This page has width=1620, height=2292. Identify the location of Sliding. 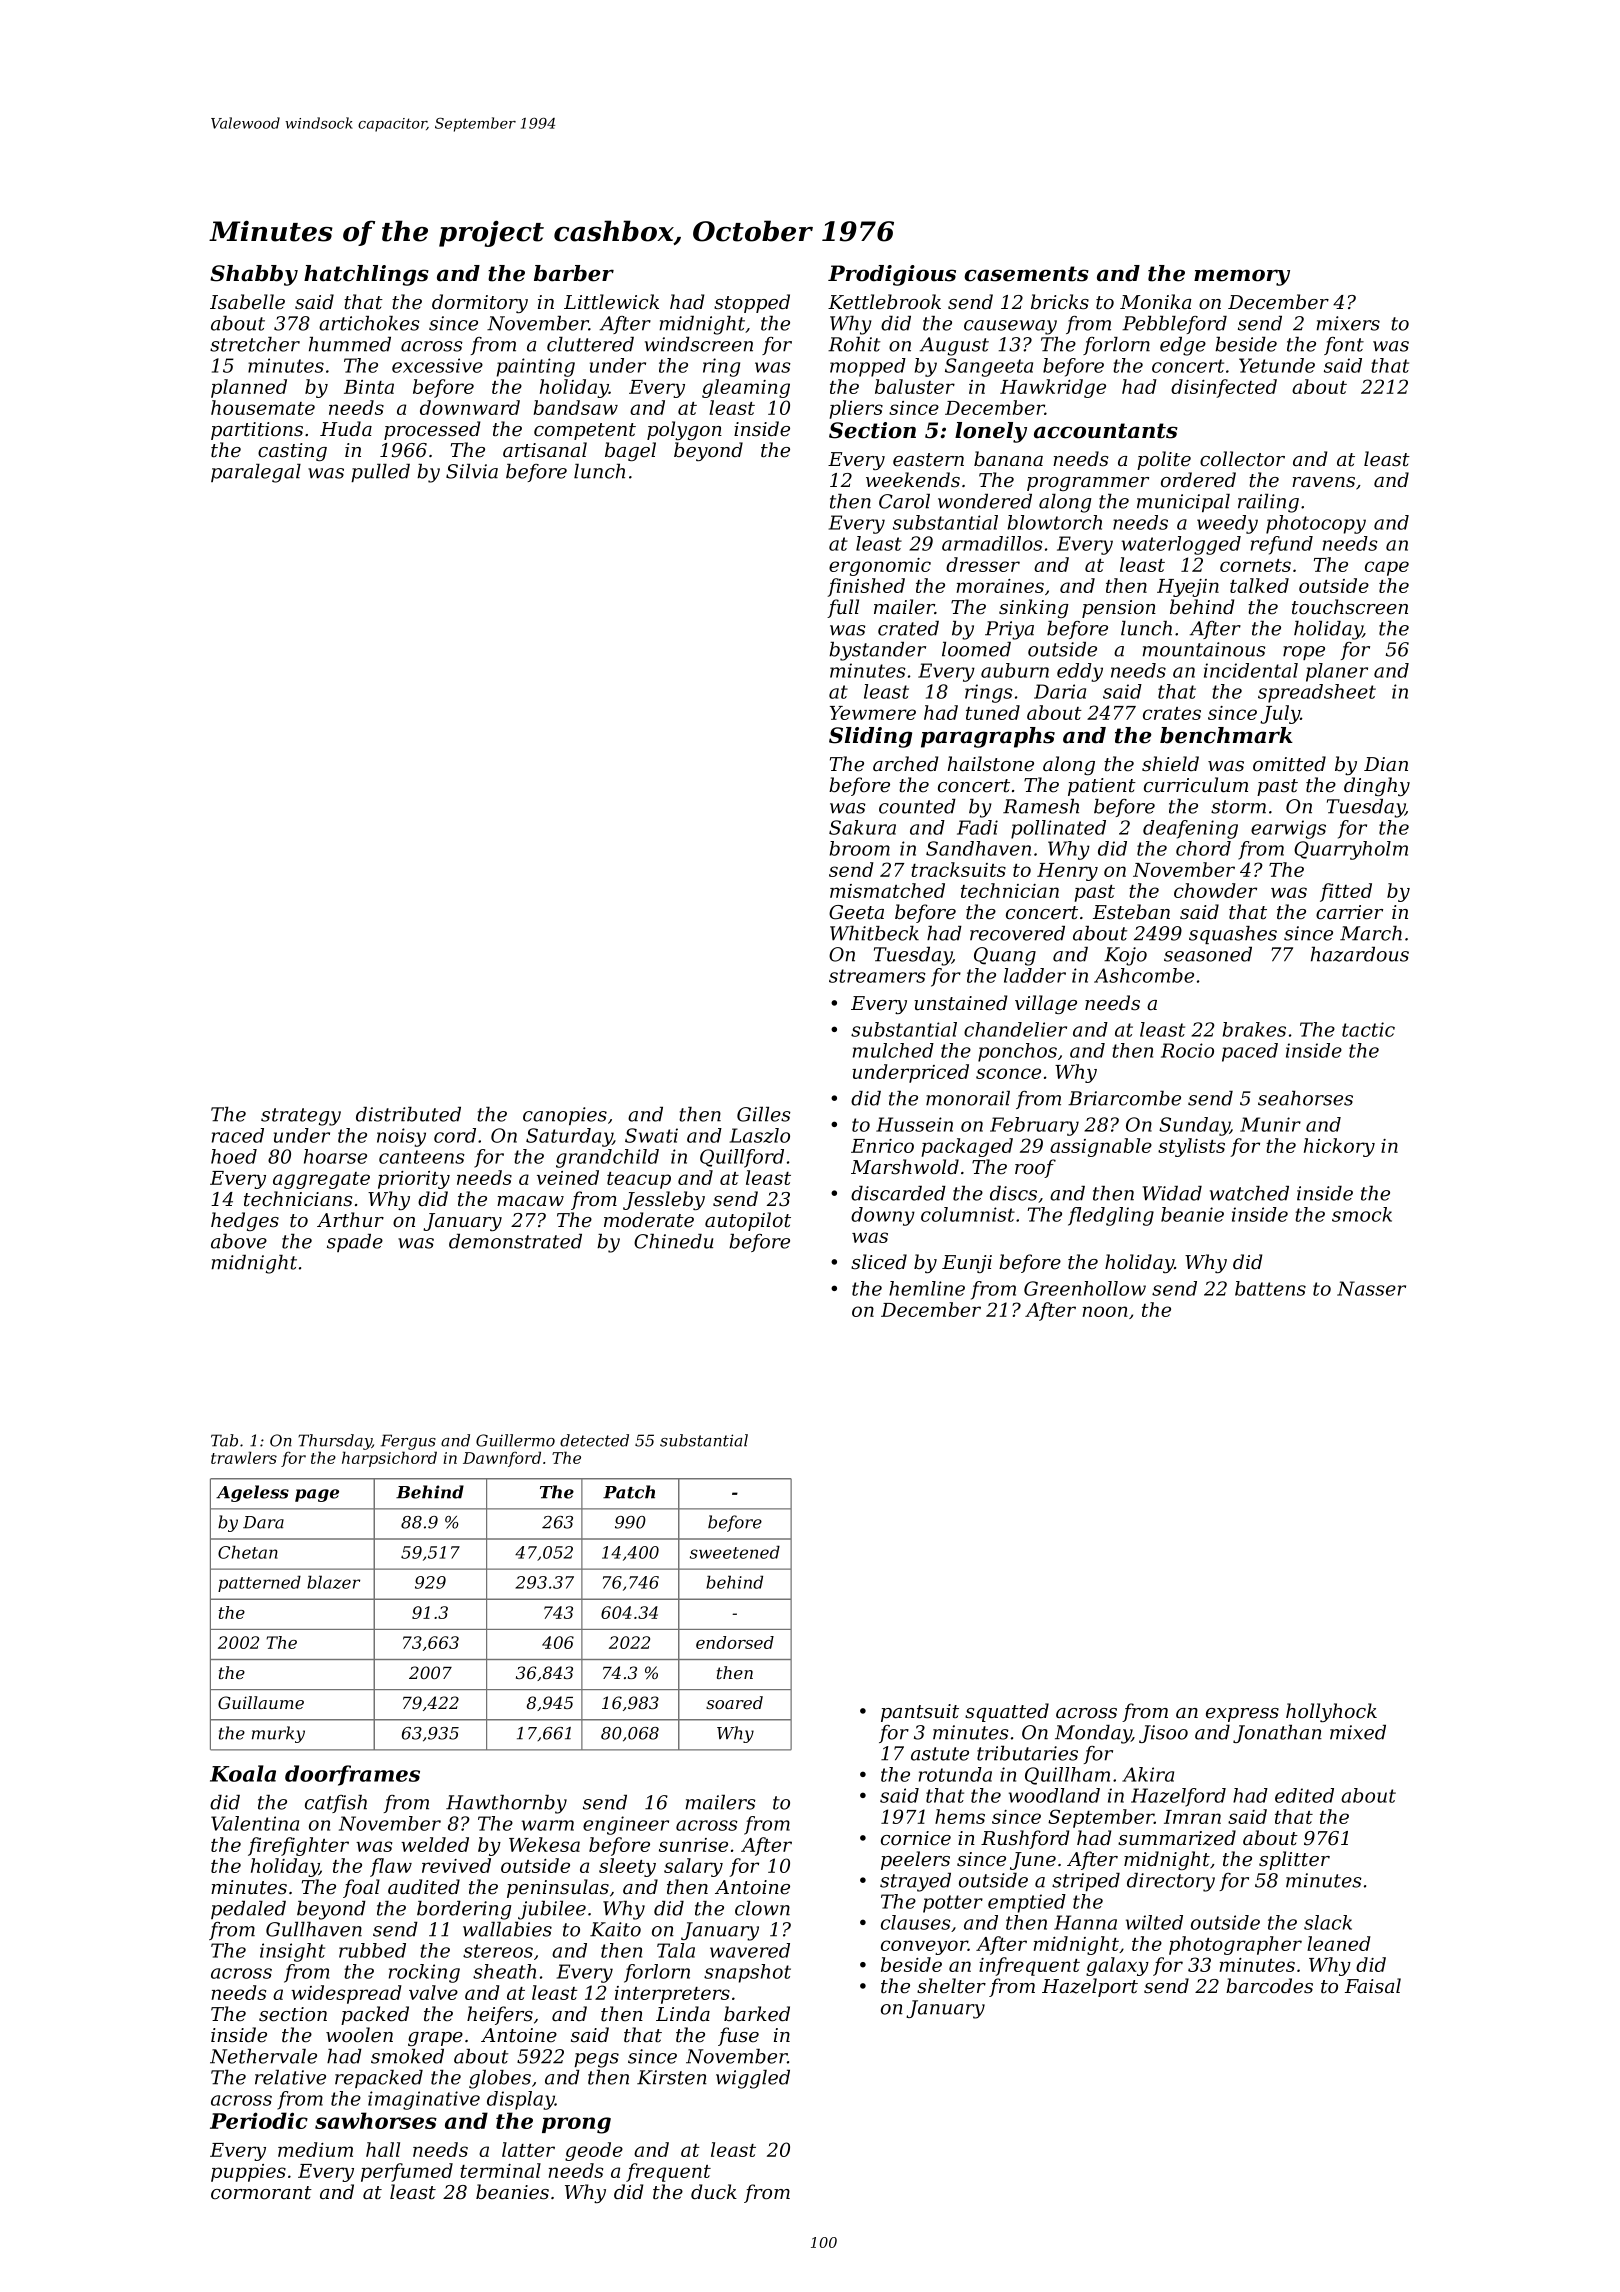
(870, 737).
